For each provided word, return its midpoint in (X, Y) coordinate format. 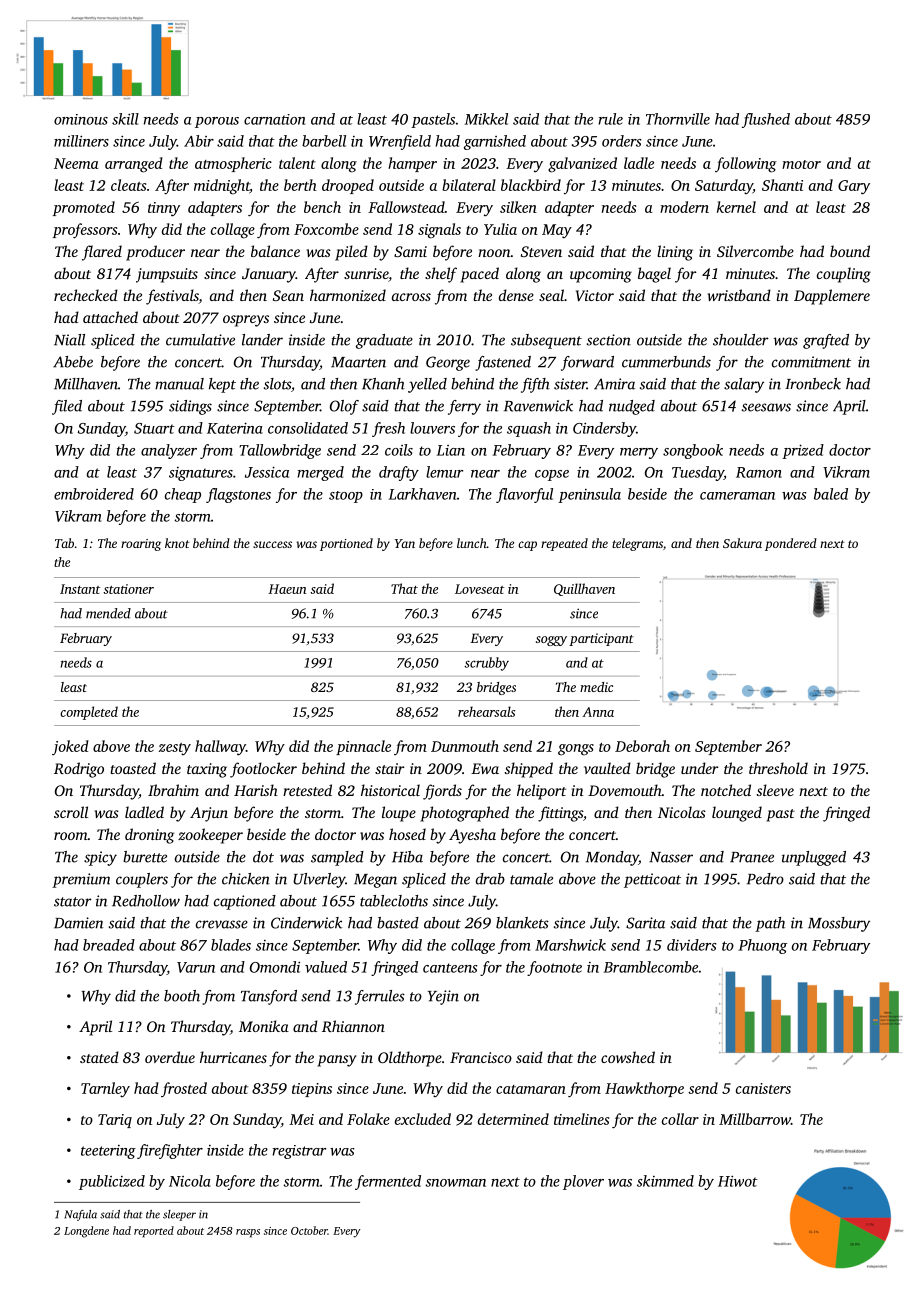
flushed (766, 120)
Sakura (742, 543)
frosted (184, 1089)
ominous (81, 119)
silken (518, 207)
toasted (133, 768)
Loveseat (479, 589)
